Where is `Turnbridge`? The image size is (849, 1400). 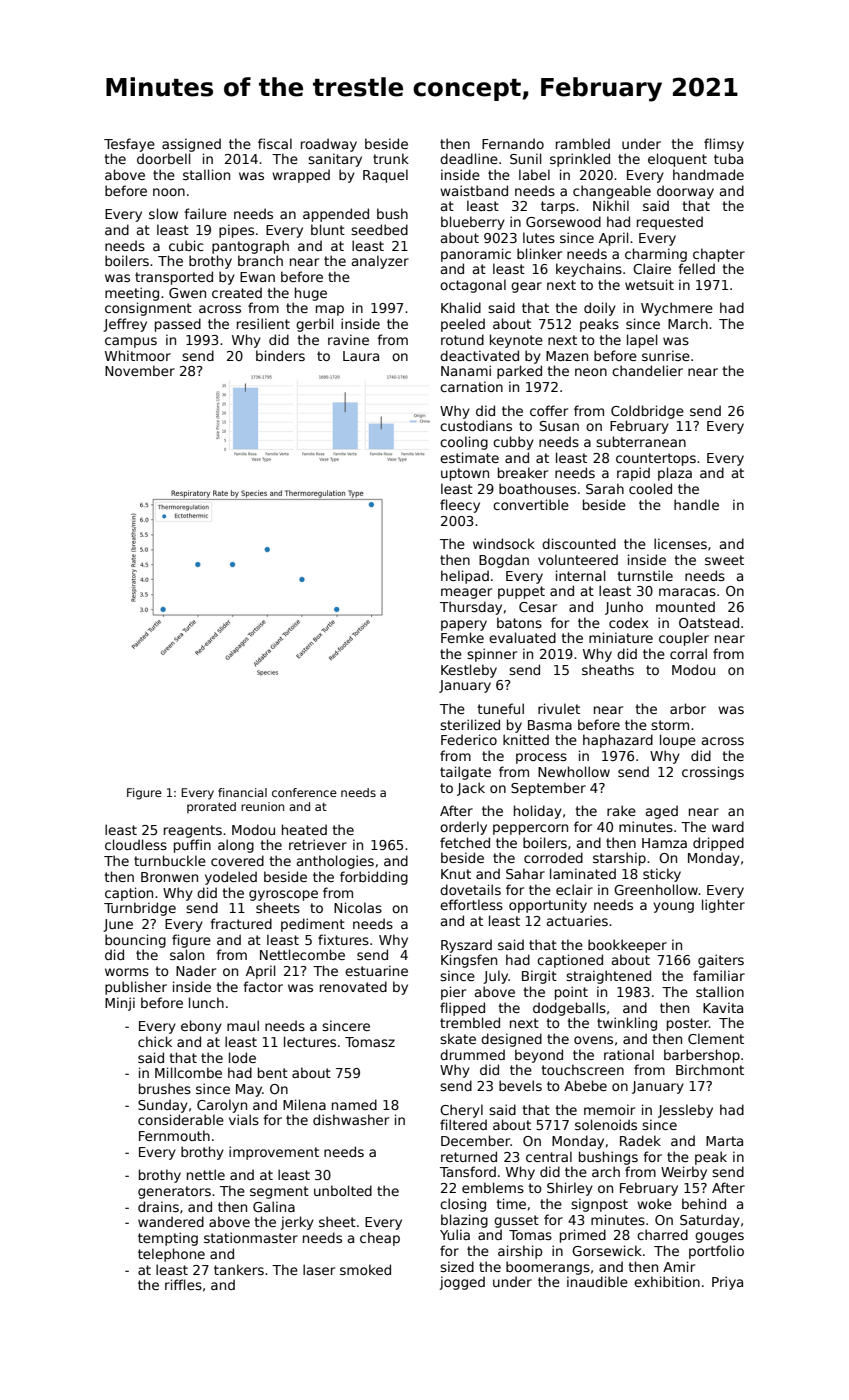 Turnbridge is located at coordinates (140, 909).
